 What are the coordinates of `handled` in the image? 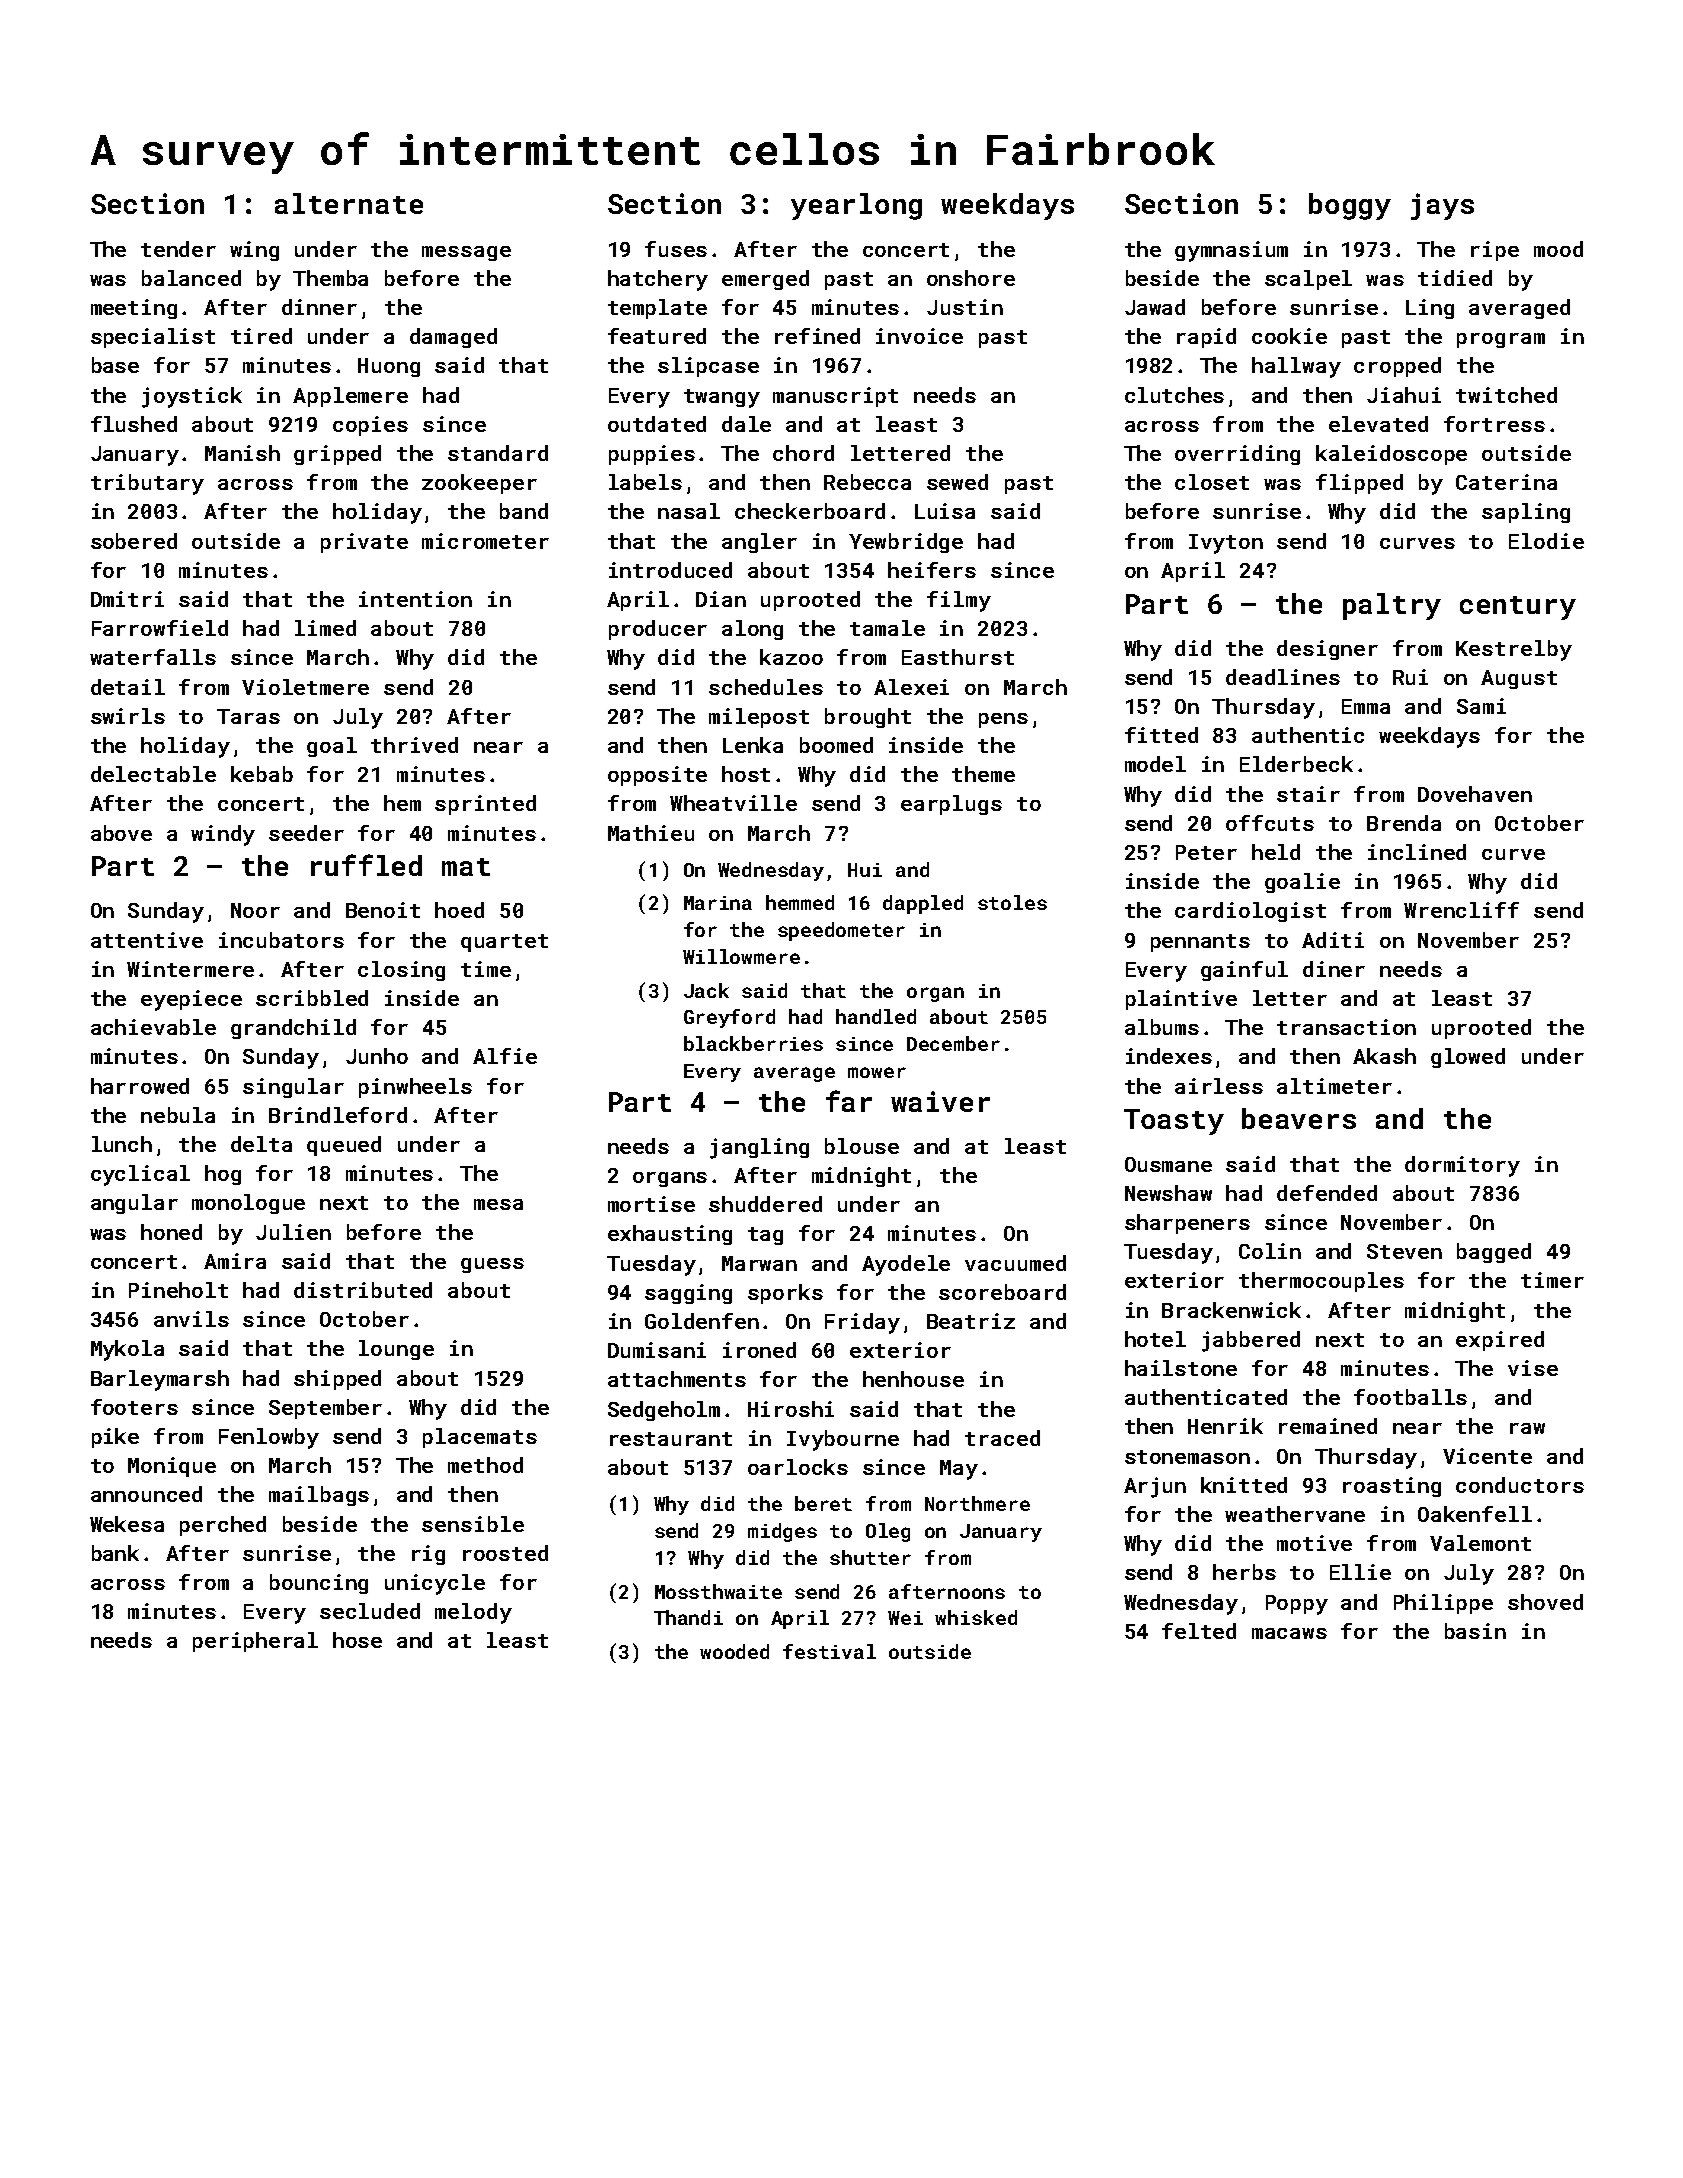 It's located at (876, 1016).
